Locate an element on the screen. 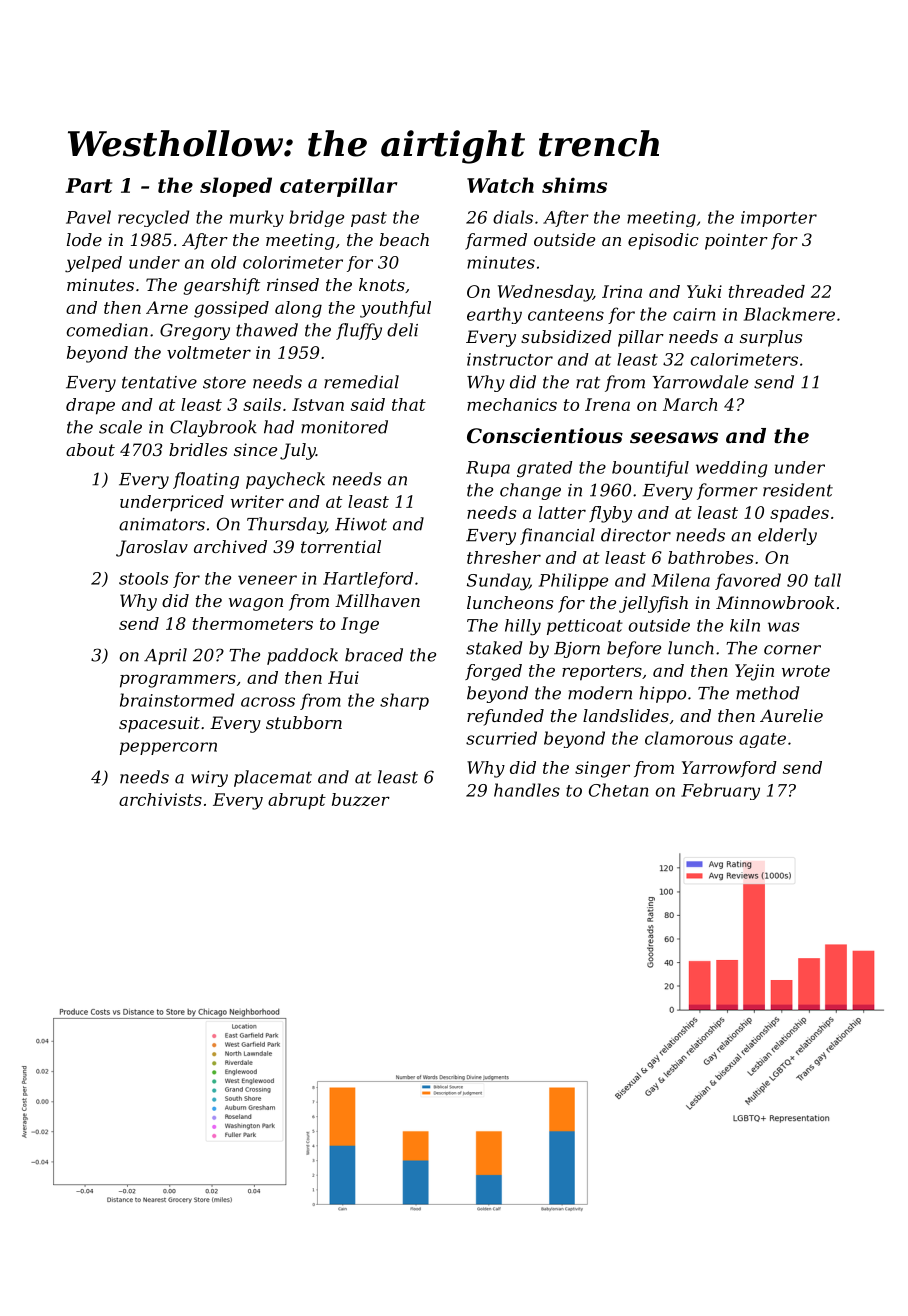 The height and width of the screenshot is (1316, 908). programmers is located at coordinates (178, 681).
